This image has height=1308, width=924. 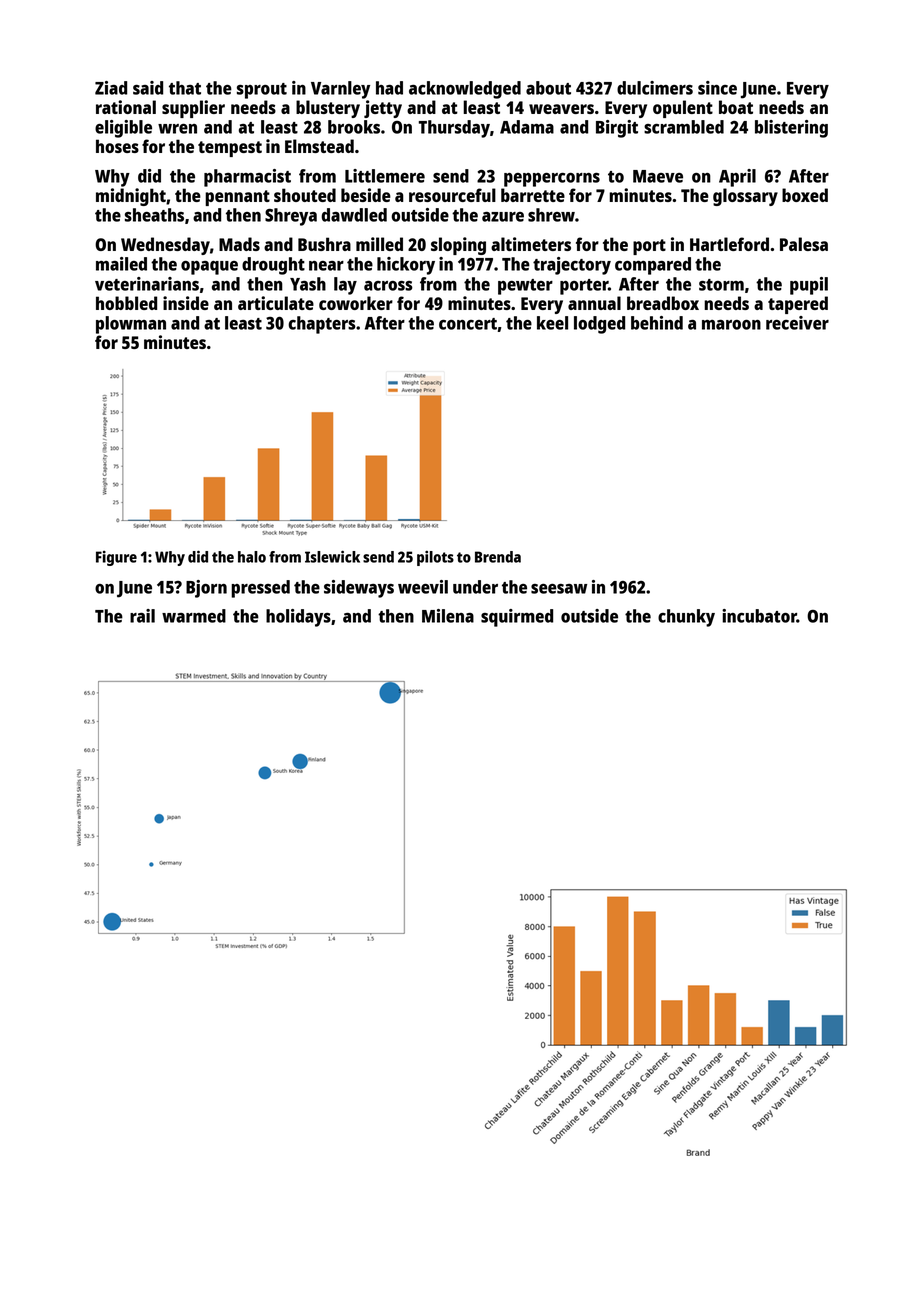 I want to click on Milena, so click(x=448, y=616).
